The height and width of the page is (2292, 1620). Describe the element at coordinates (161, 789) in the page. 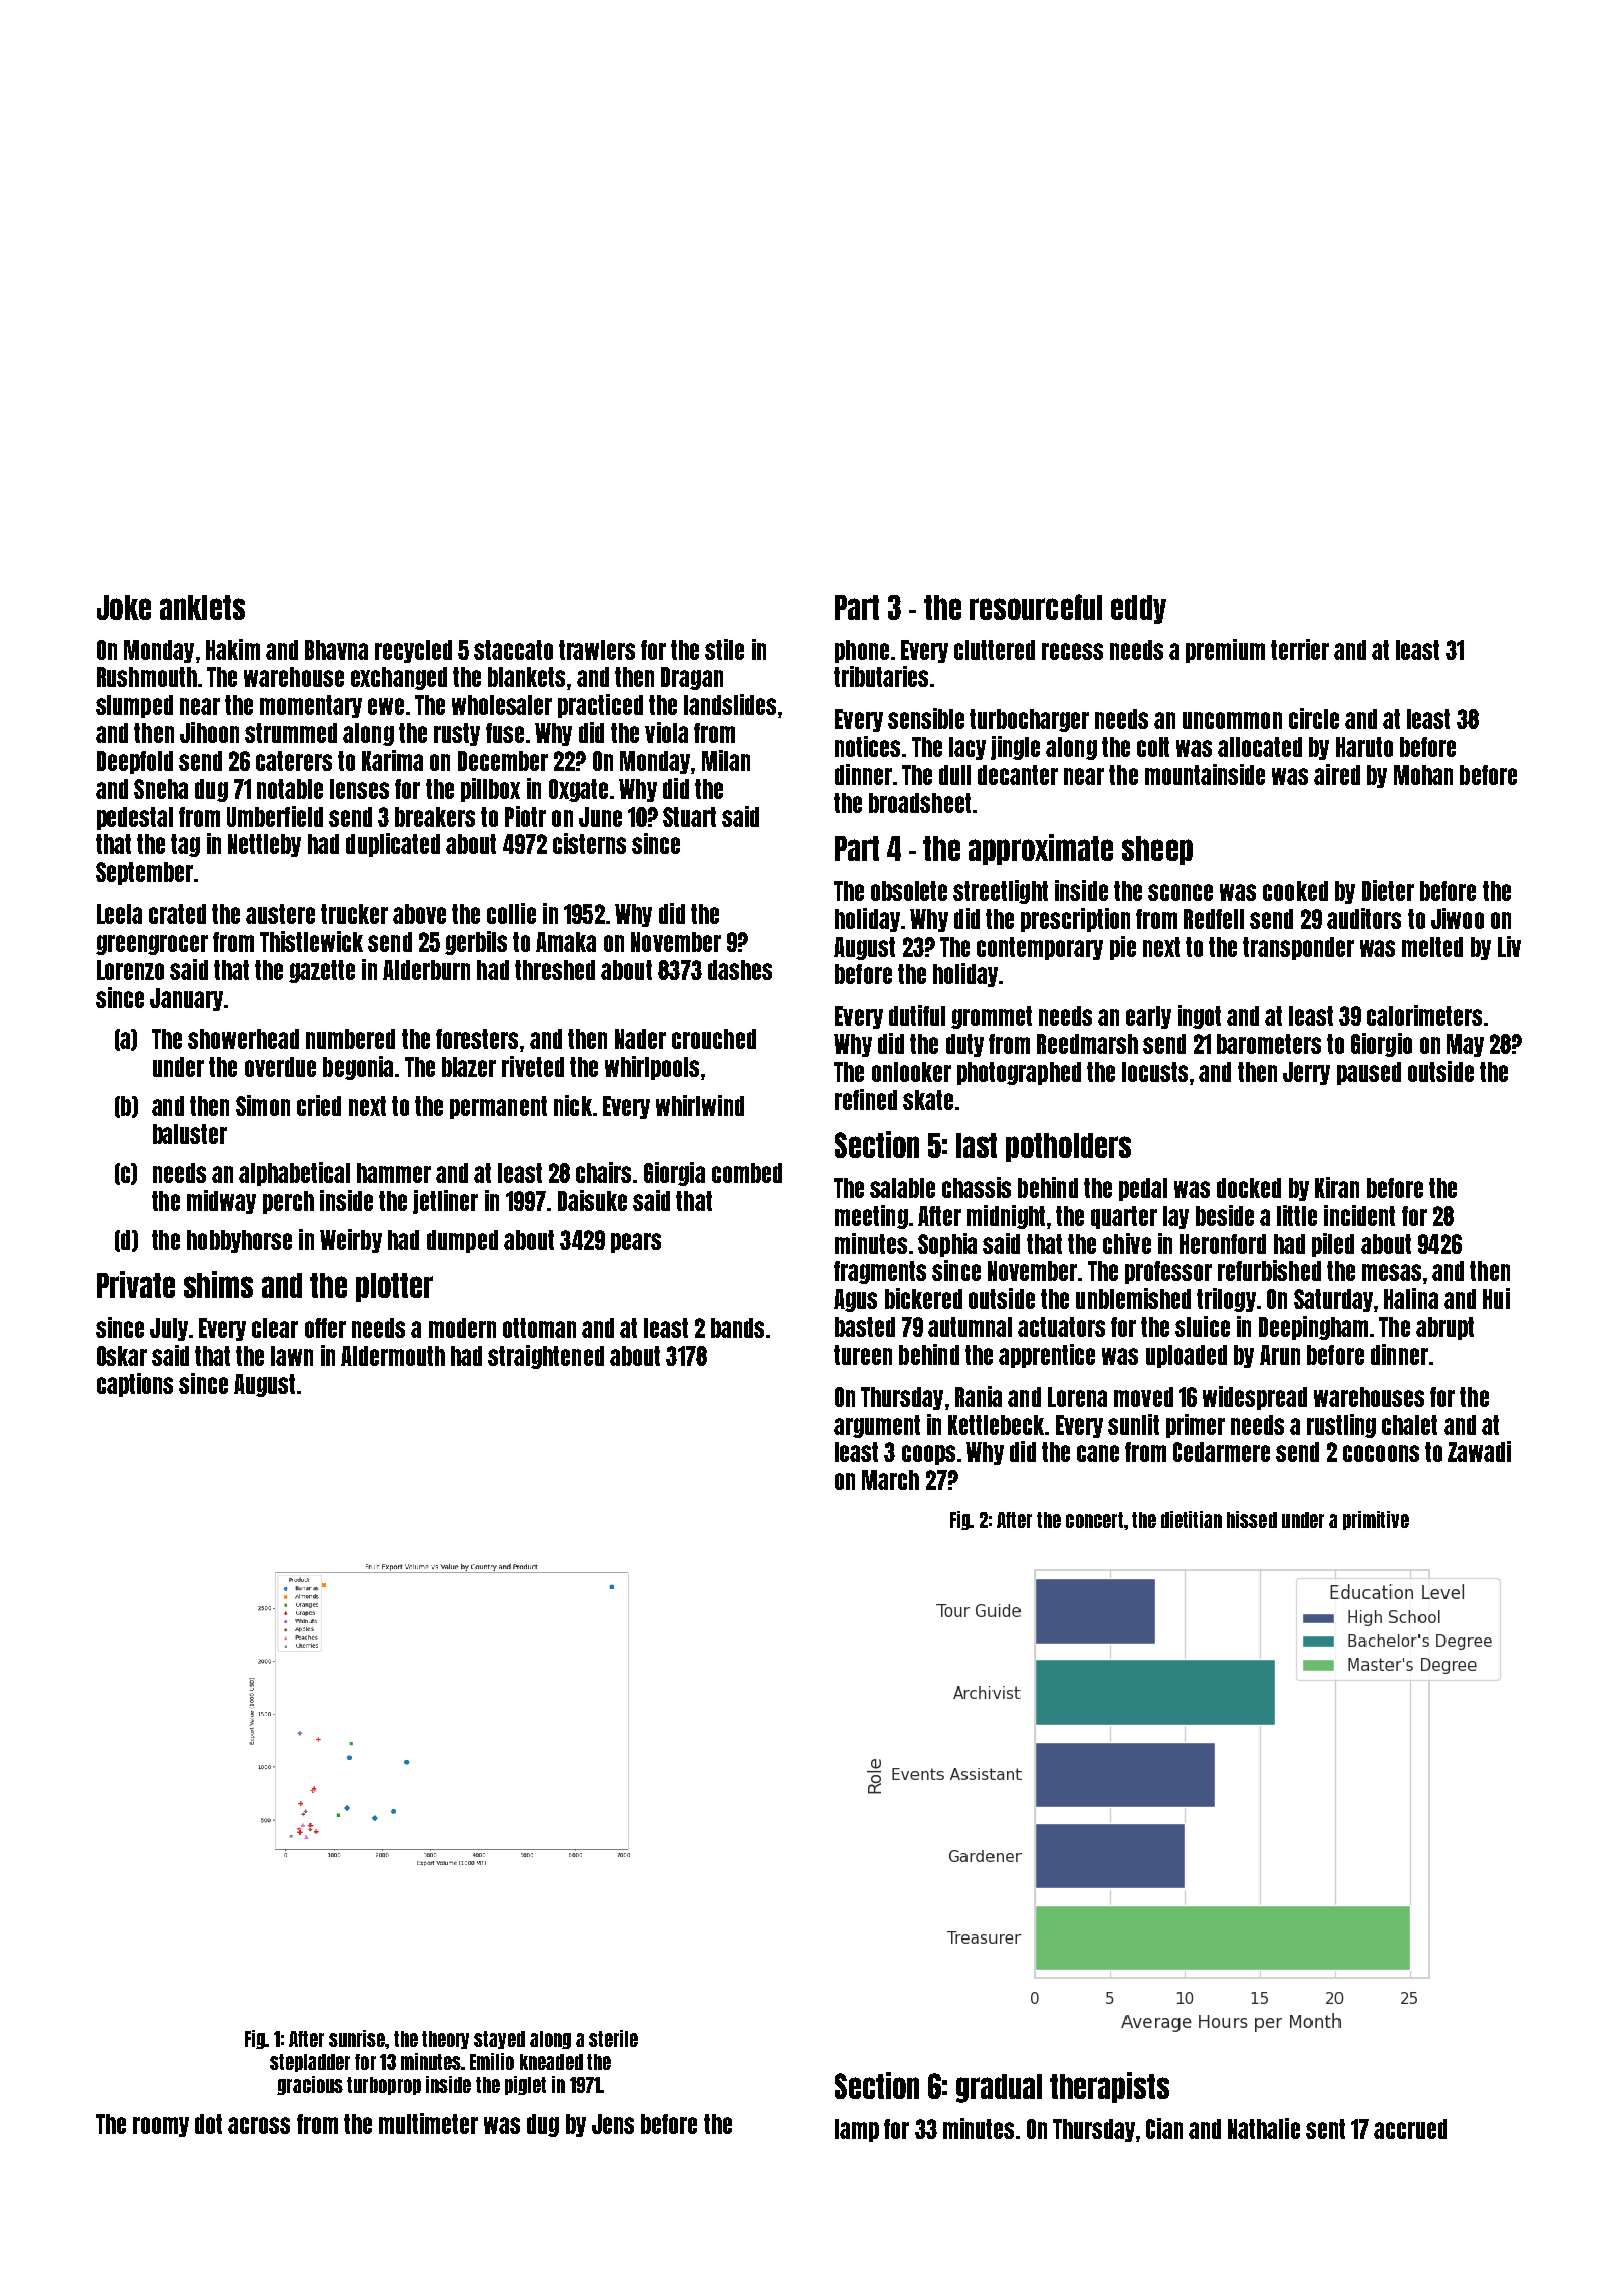

I see `Sneha` at that location.
